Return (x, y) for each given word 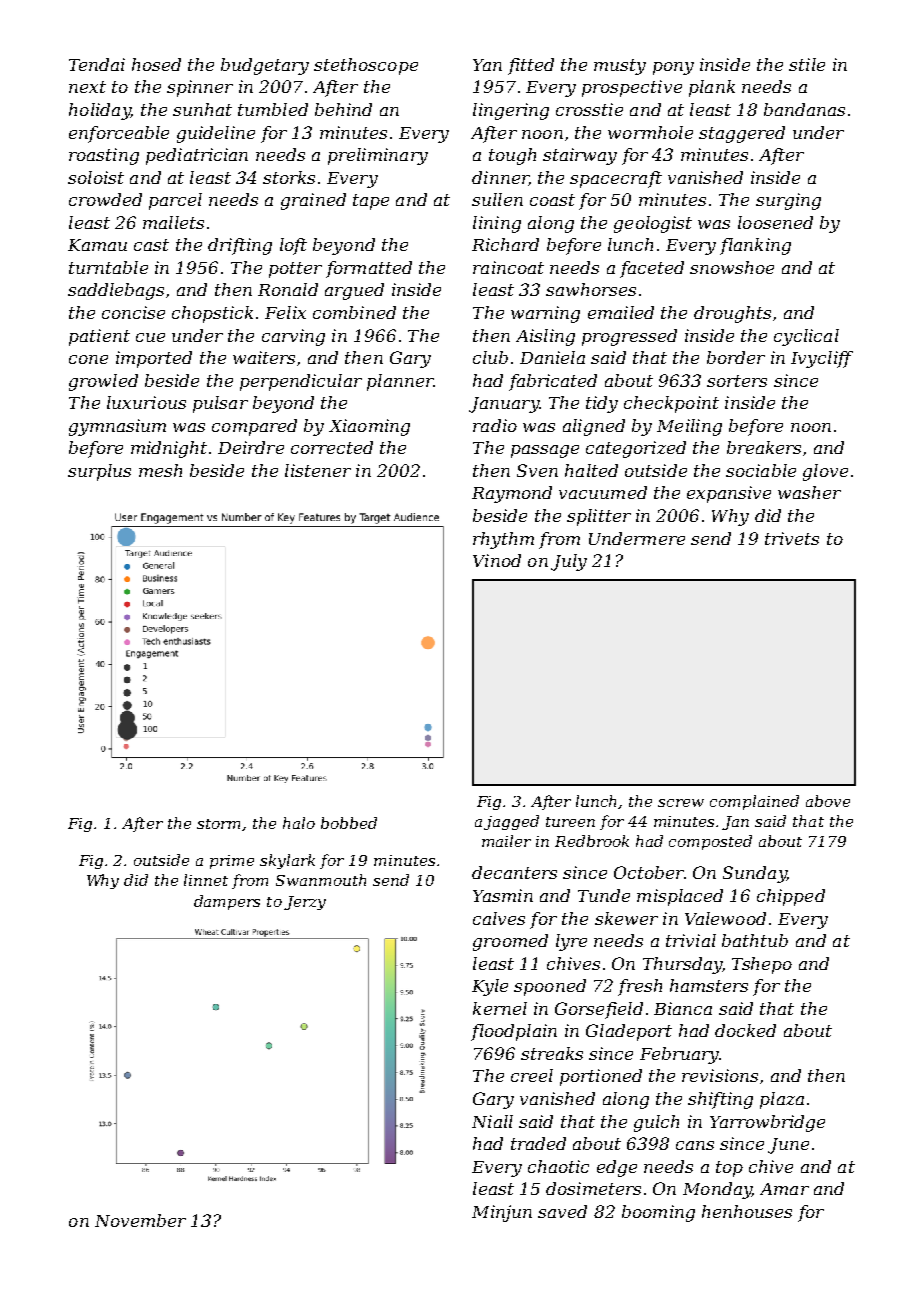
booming (658, 1213)
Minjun (502, 1213)
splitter (599, 517)
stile (807, 64)
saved (562, 1211)
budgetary (265, 66)
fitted (531, 66)
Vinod (497, 560)
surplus (99, 472)
